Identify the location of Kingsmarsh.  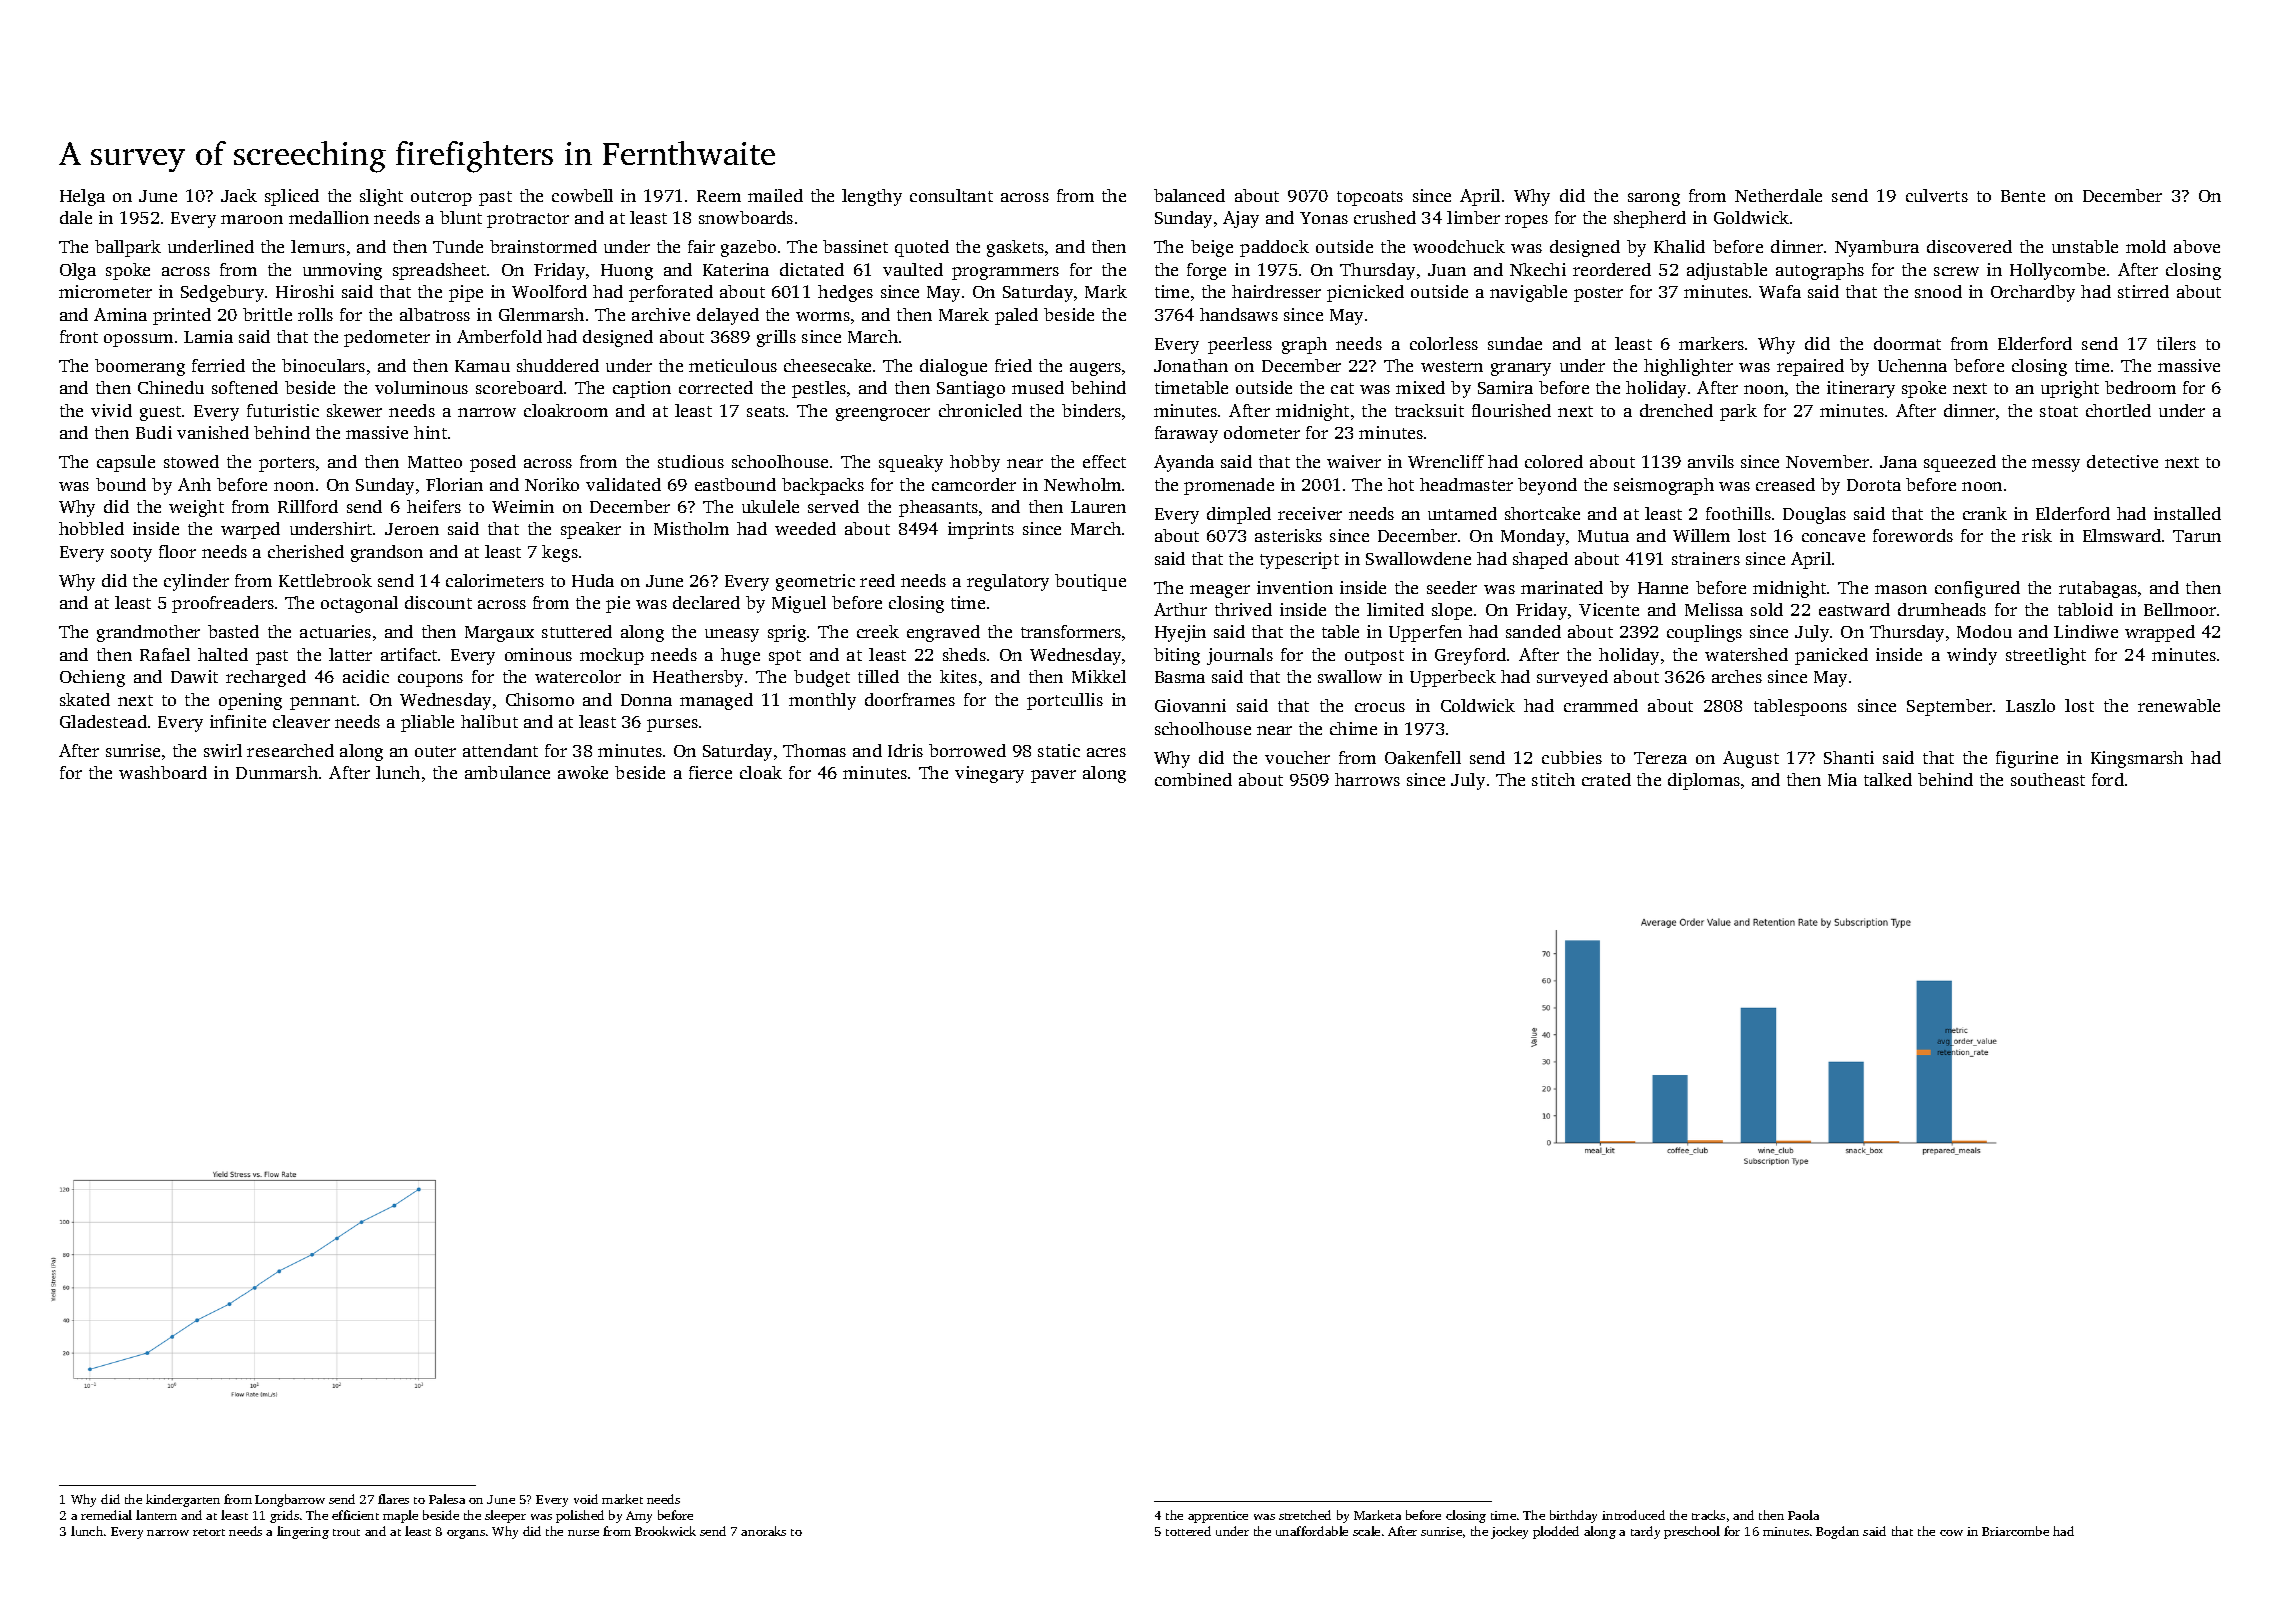
(2137, 759).
